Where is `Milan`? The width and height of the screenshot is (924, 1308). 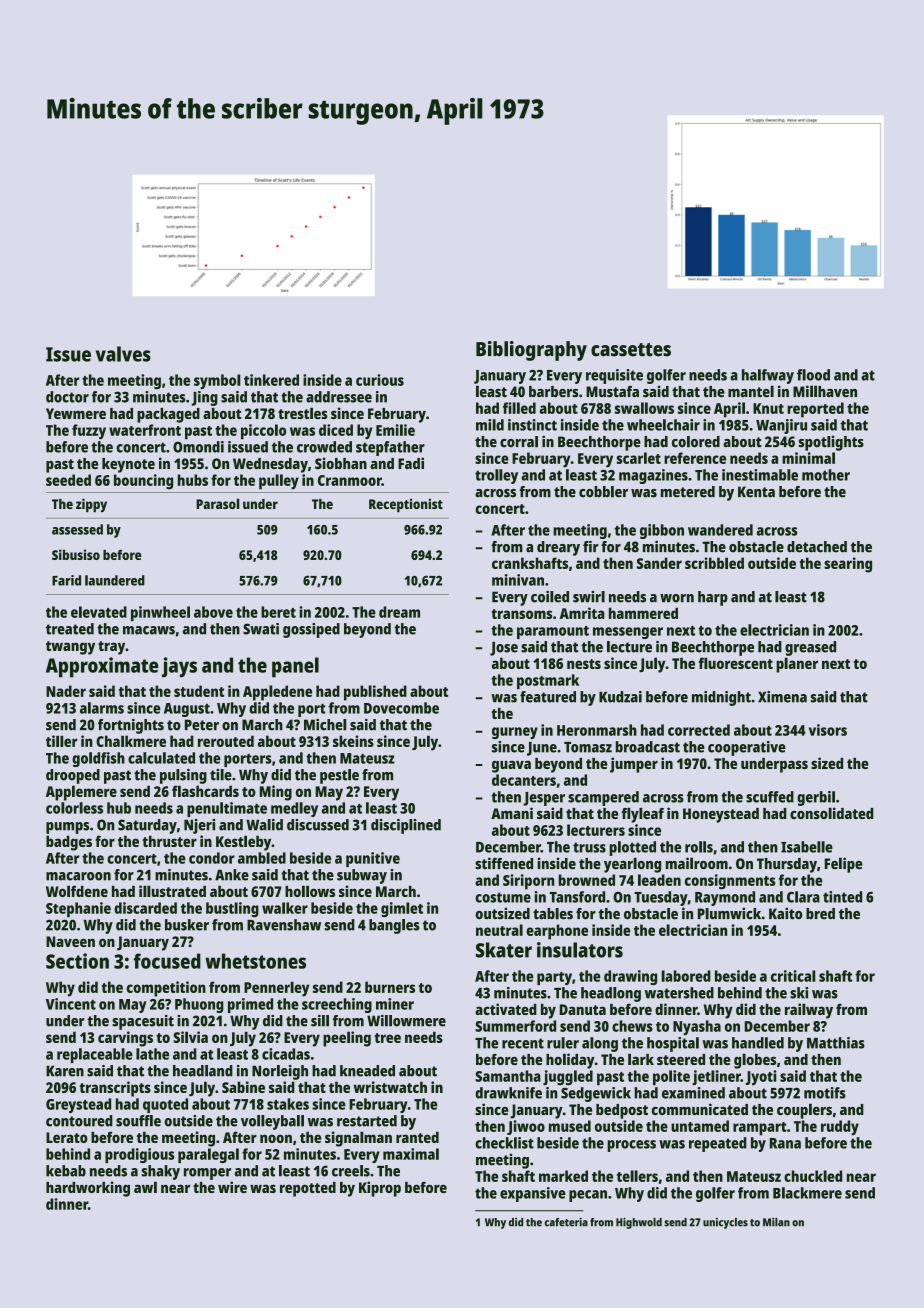 Milan is located at coordinates (776, 1222).
